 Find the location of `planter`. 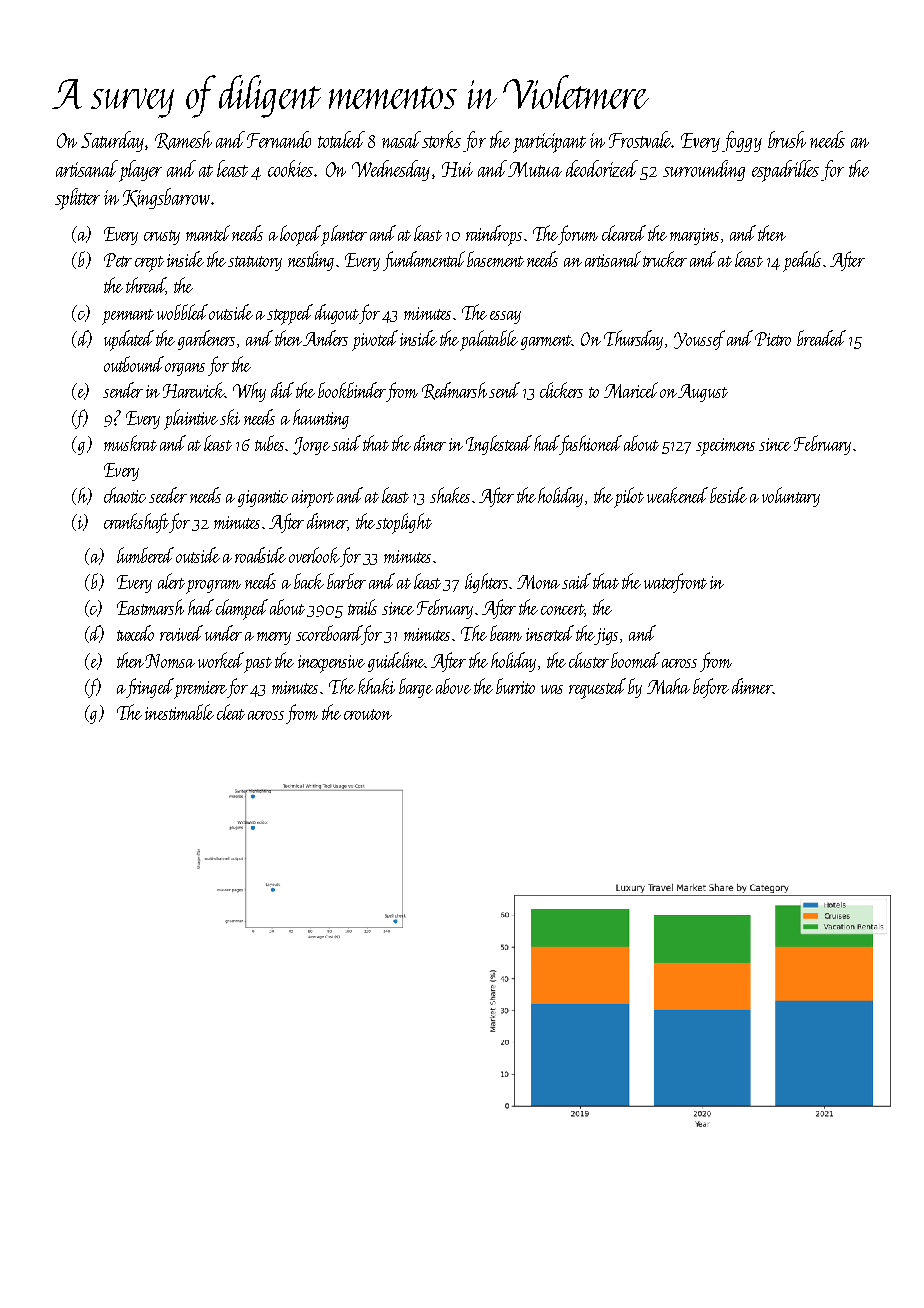

planter is located at coordinates (344, 235).
